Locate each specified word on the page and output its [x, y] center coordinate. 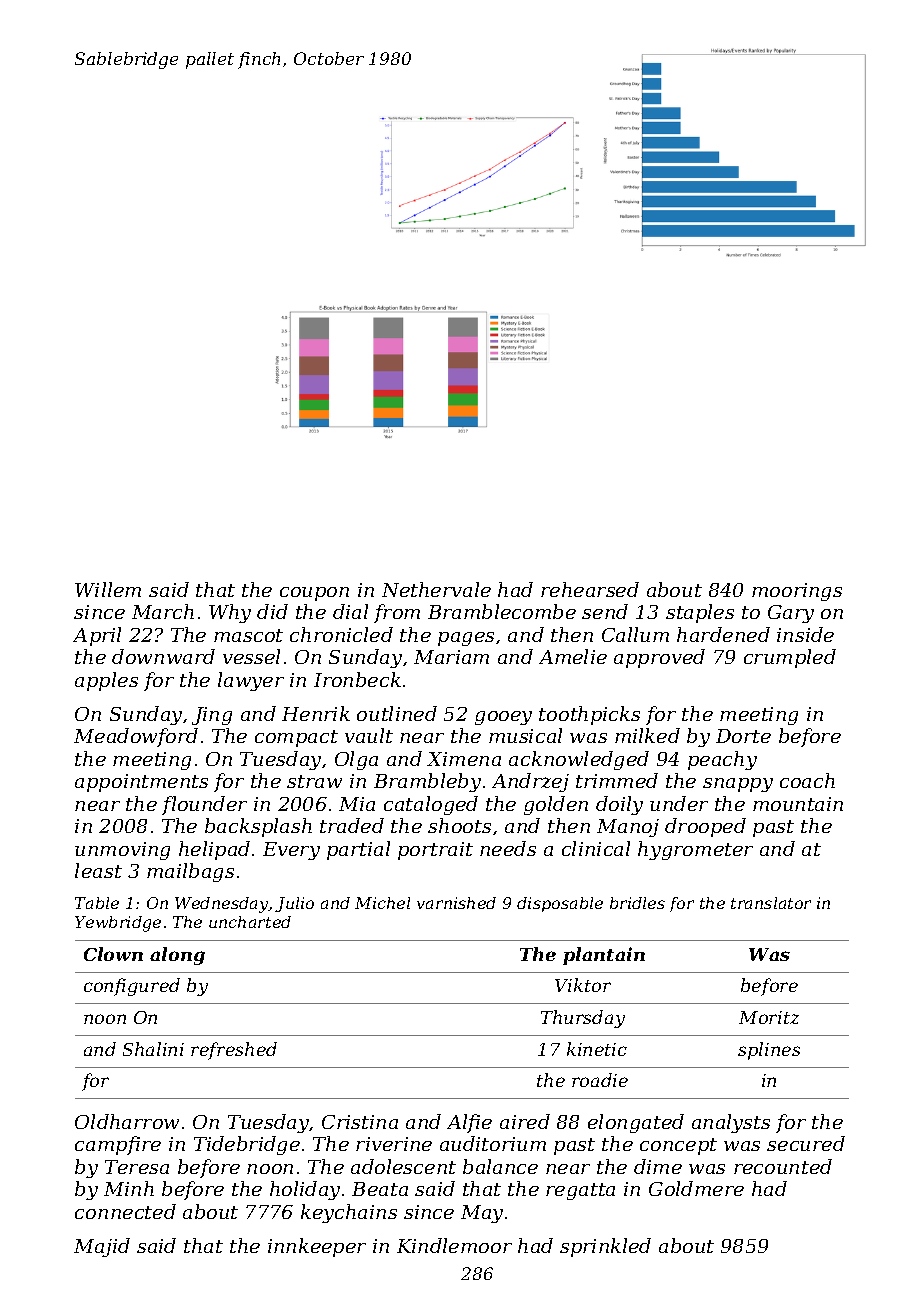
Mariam [451, 657]
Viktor [583, 985]
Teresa [137, 1167]
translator [771, 903]
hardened [723, 634]
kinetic [597, 1049]
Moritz [769, 1017]
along [177, 956]
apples [106, 681]
